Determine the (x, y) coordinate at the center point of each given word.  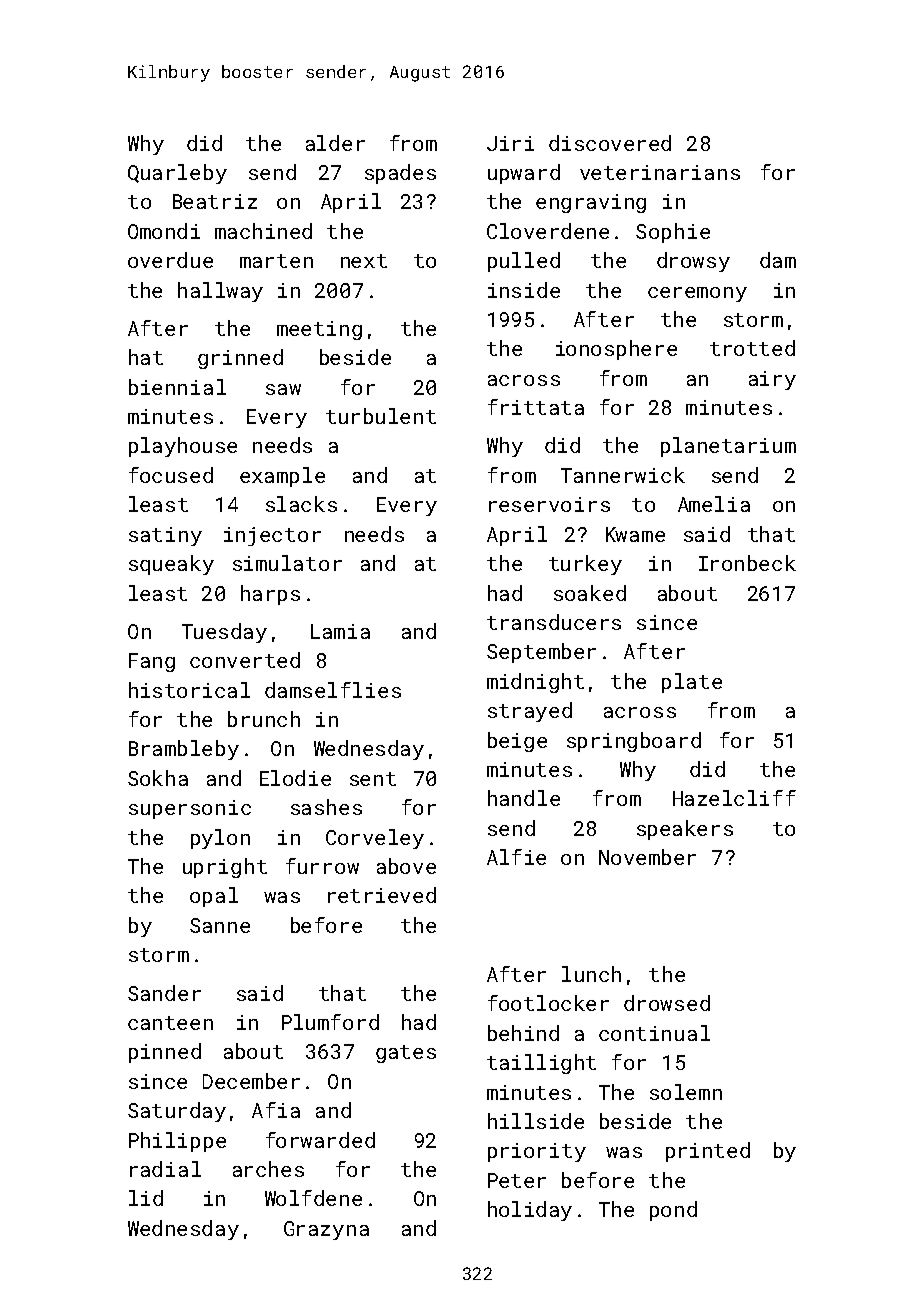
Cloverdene (548, 231)
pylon (220, 839)
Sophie (673, 233)
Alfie (516, 857)
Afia (276, 1110)
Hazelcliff (734, 798)
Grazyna (326, 1230)
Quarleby (177, 174)
